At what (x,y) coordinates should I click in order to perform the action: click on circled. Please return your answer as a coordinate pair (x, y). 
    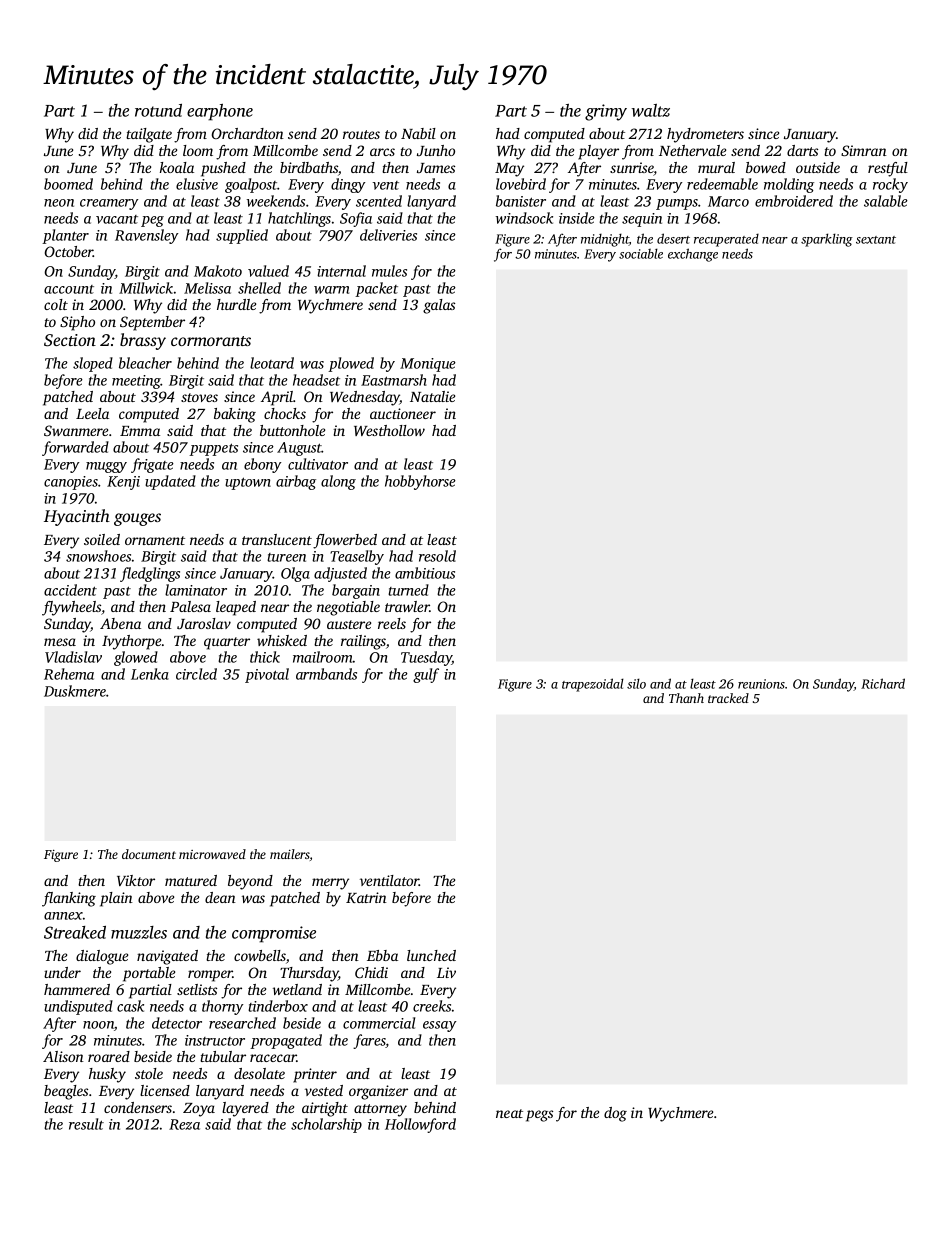
    Looking at the image, I should click on (196, 674).
